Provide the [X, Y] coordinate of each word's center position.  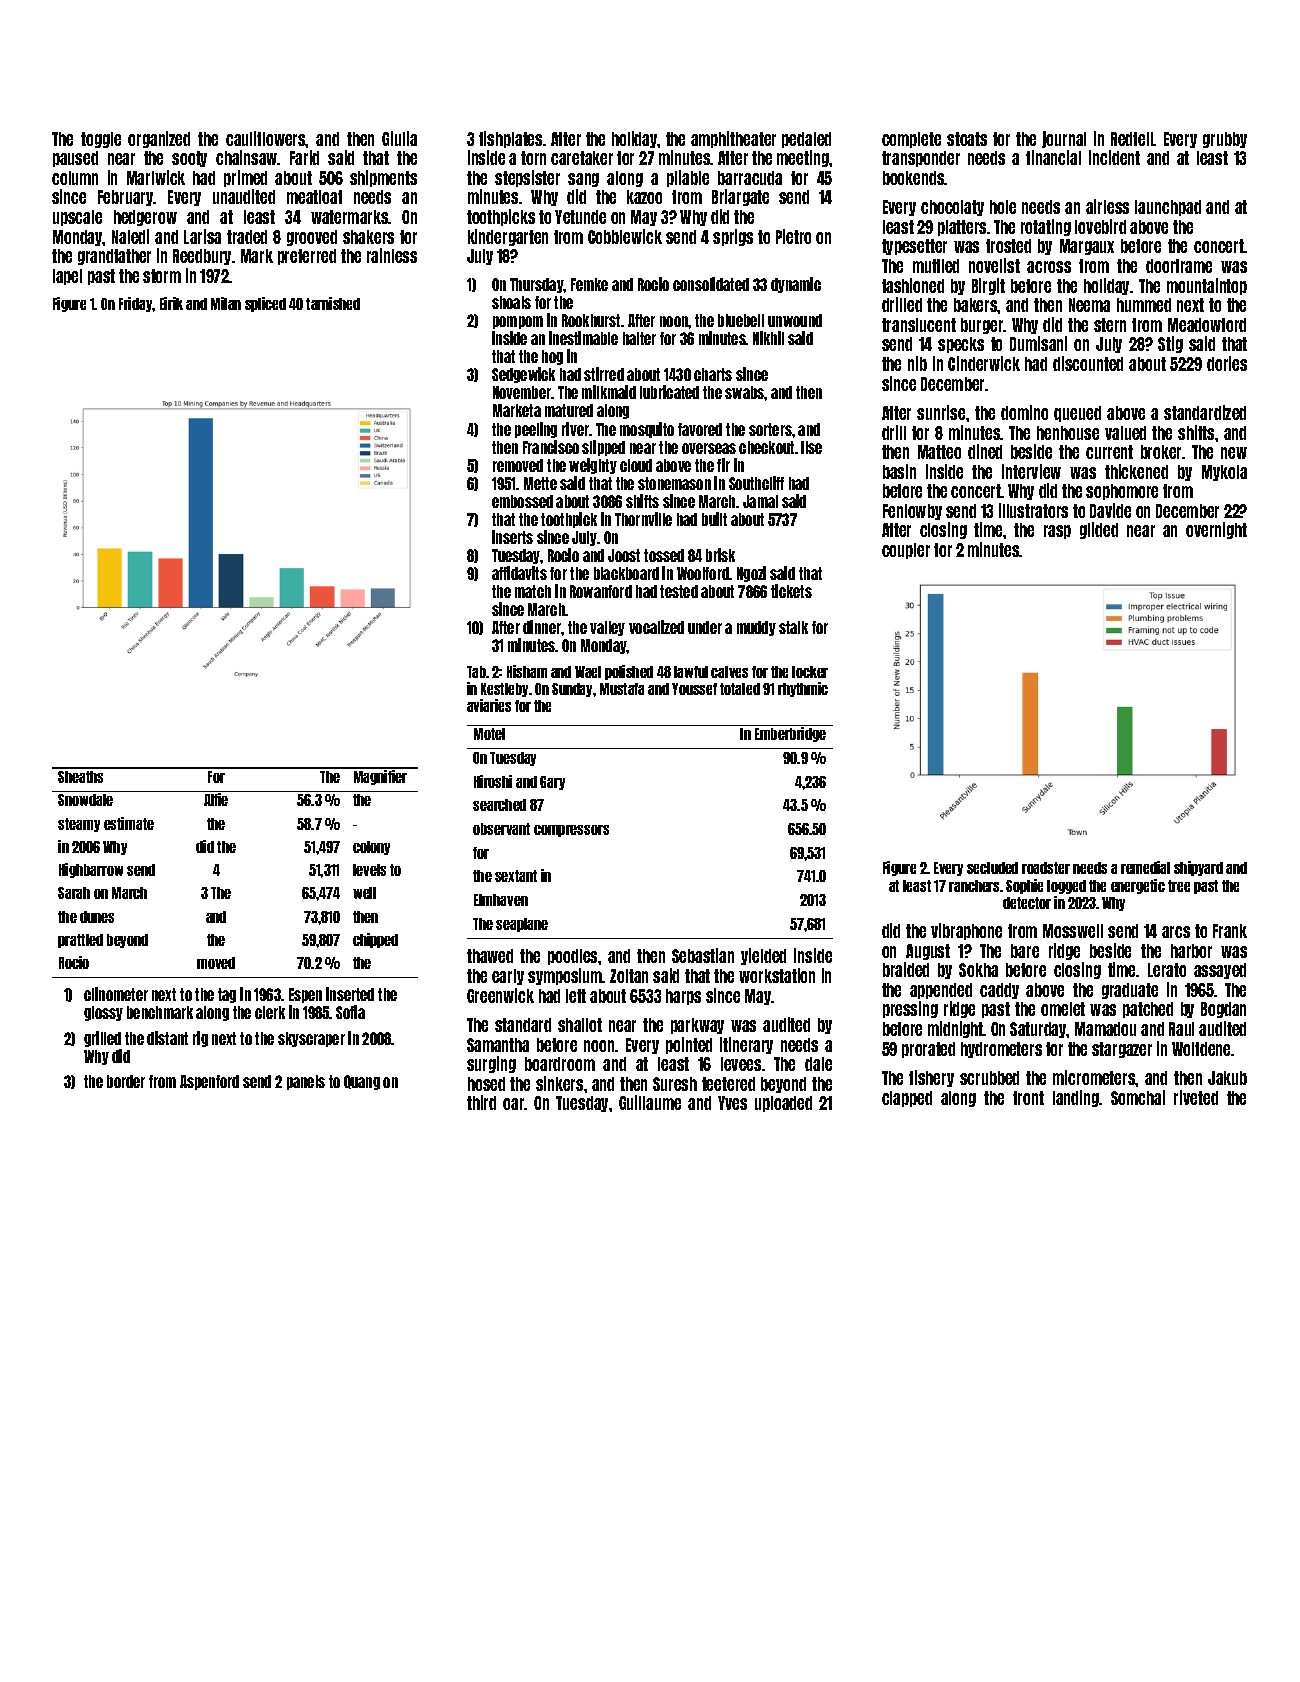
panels [306, 1082]
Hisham [527, 671]
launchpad [1168, 208]
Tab [476, 672]
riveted [1196, 1097]
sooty [189, 159]
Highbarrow [91, 870]
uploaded [783, 1104]
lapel [67, 277]
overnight [1216, 530]
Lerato [1167, 970]
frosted [1008, 246]
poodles [572, 957]
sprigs [733, 237]
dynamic [796, 285]
